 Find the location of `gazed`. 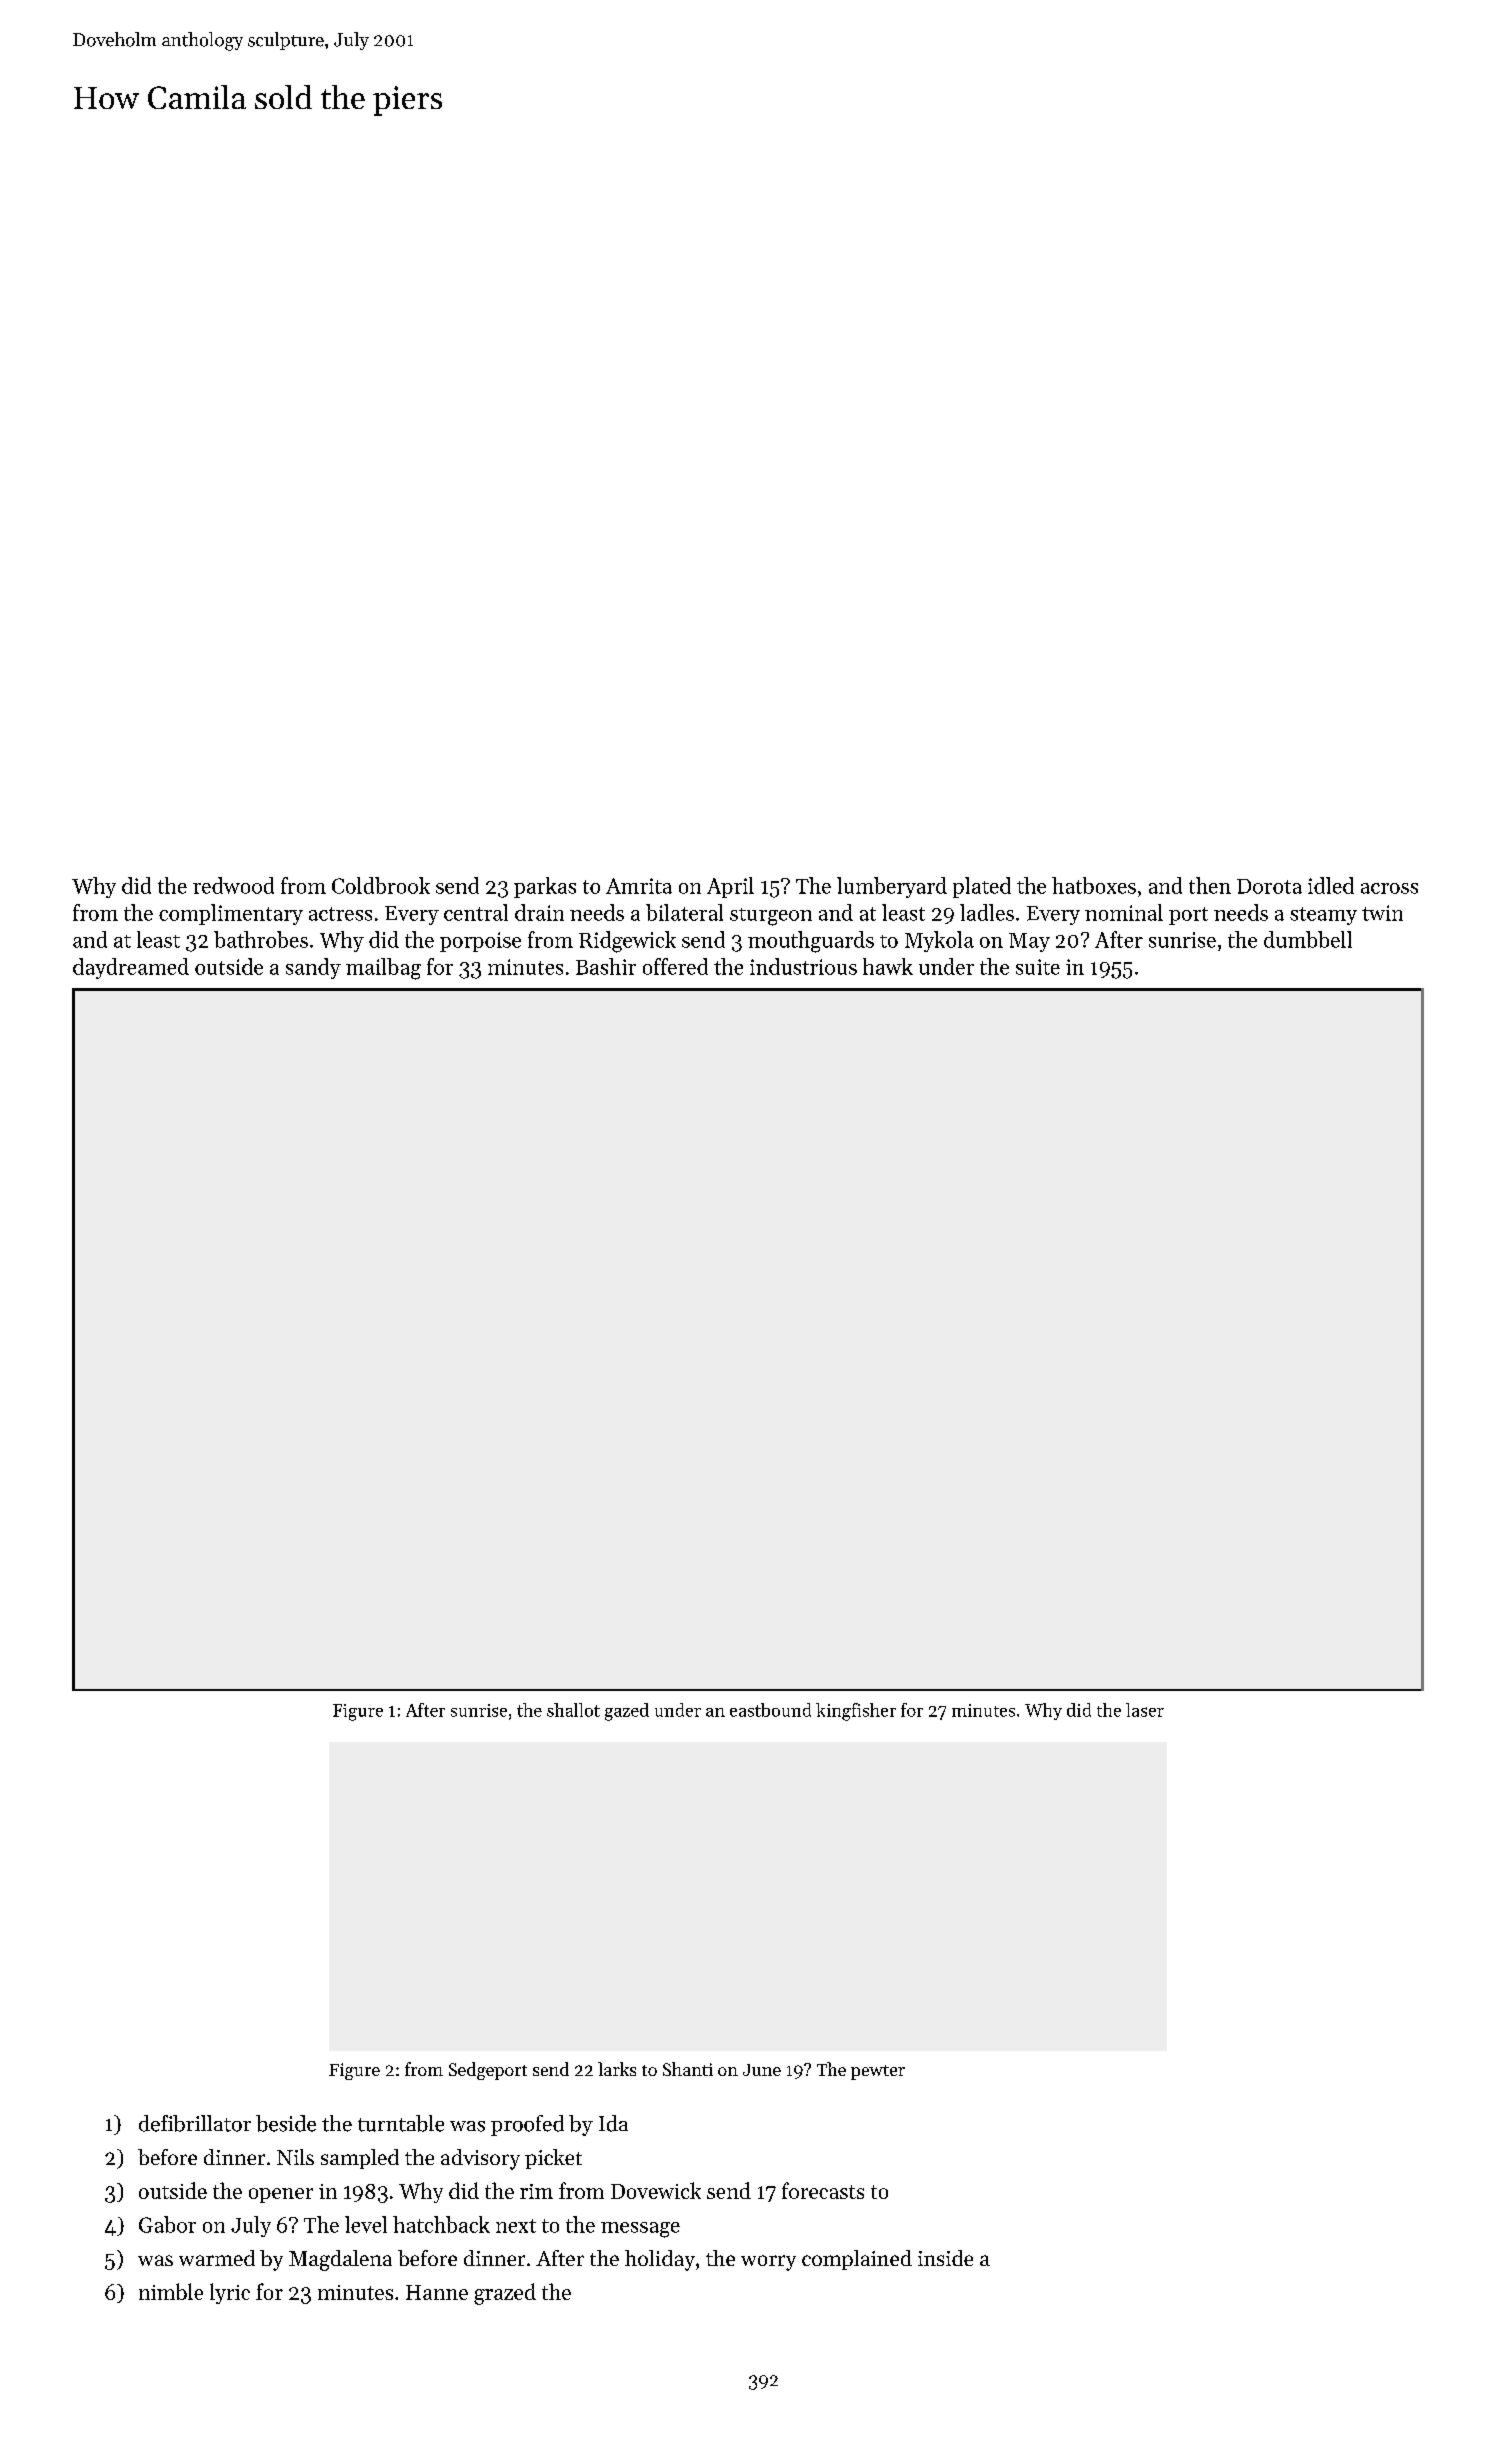

gazed is located at coordinates (627, 1712).
